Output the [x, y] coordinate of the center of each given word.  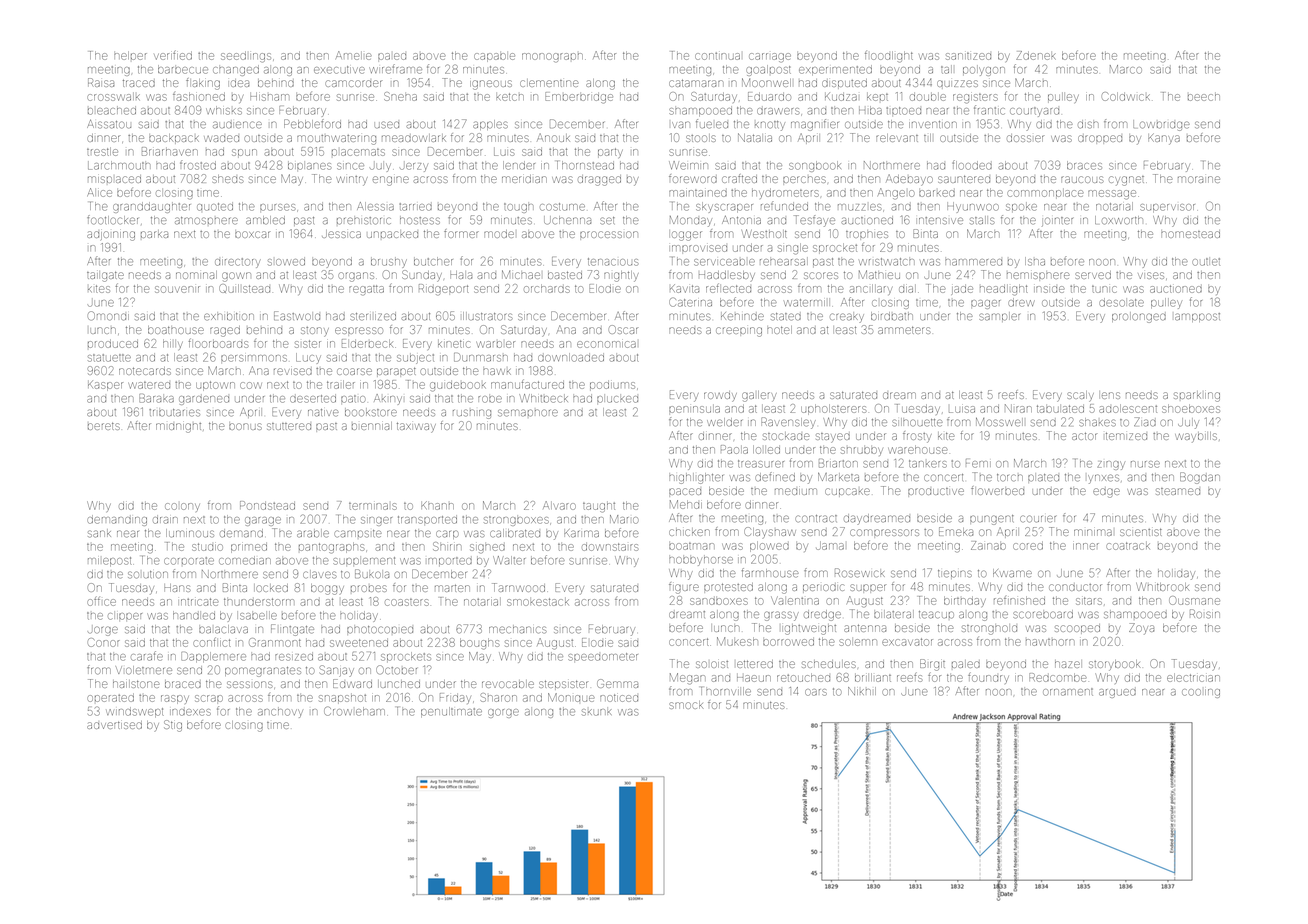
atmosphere [206, 221]
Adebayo [909, 180]
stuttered [289, 426]
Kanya [1164, 139]
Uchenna [567, 220]
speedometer [603, 657]
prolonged [1139, 317]
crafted [739, 178]
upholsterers [833, 410]
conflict [211, 642]
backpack [174, 139]
